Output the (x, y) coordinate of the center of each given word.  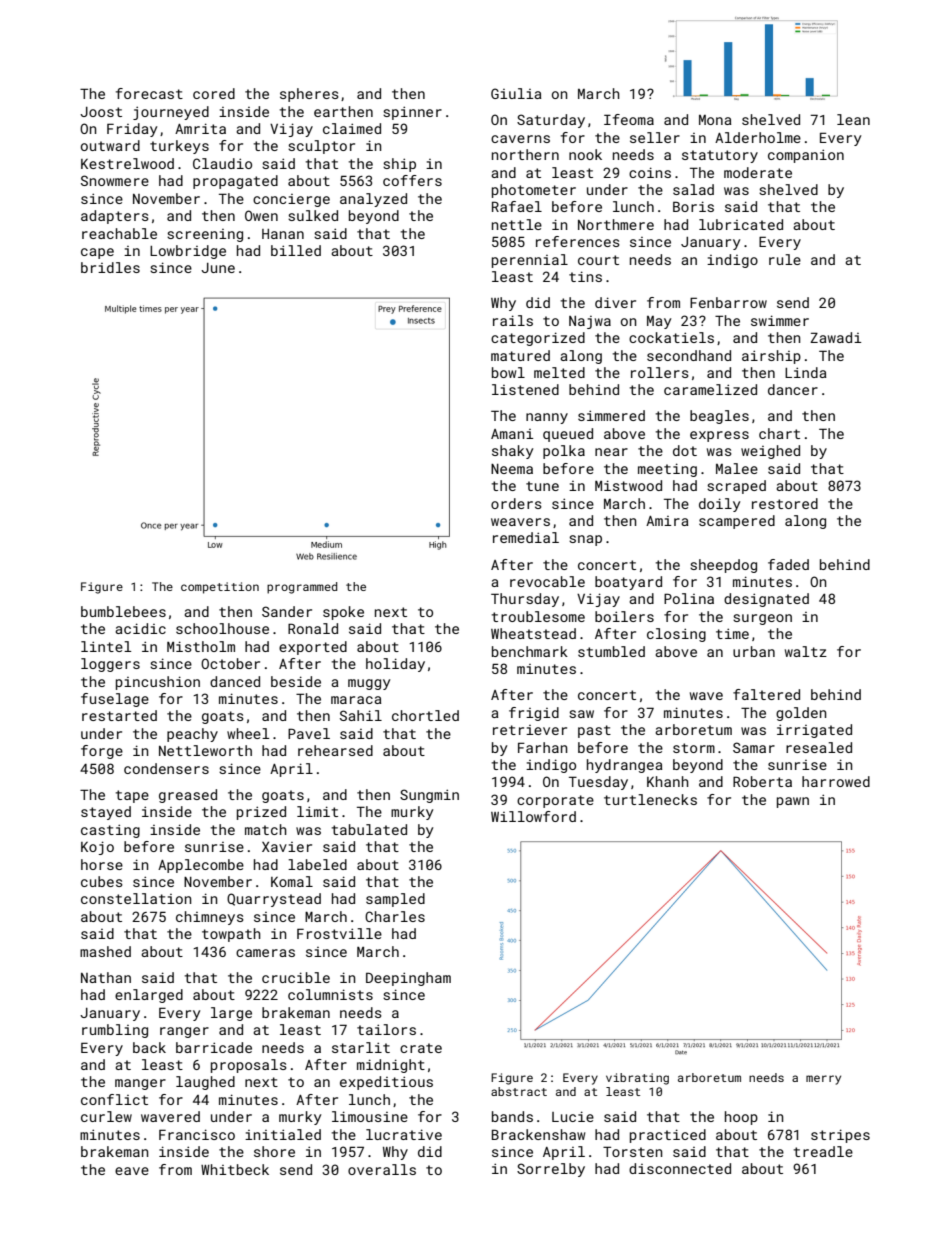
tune (542, 486)
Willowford (533, 816)
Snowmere (115, 180)
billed (296, 250)
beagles (719, 417)
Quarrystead (274, 900)
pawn (793, 802)
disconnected (680, 1168)
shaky (512, 452)
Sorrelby (551, 1170)
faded (788, 564)
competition (220, 588)
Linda (805, 372)
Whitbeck (235, 1169)
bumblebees (123, 611)
